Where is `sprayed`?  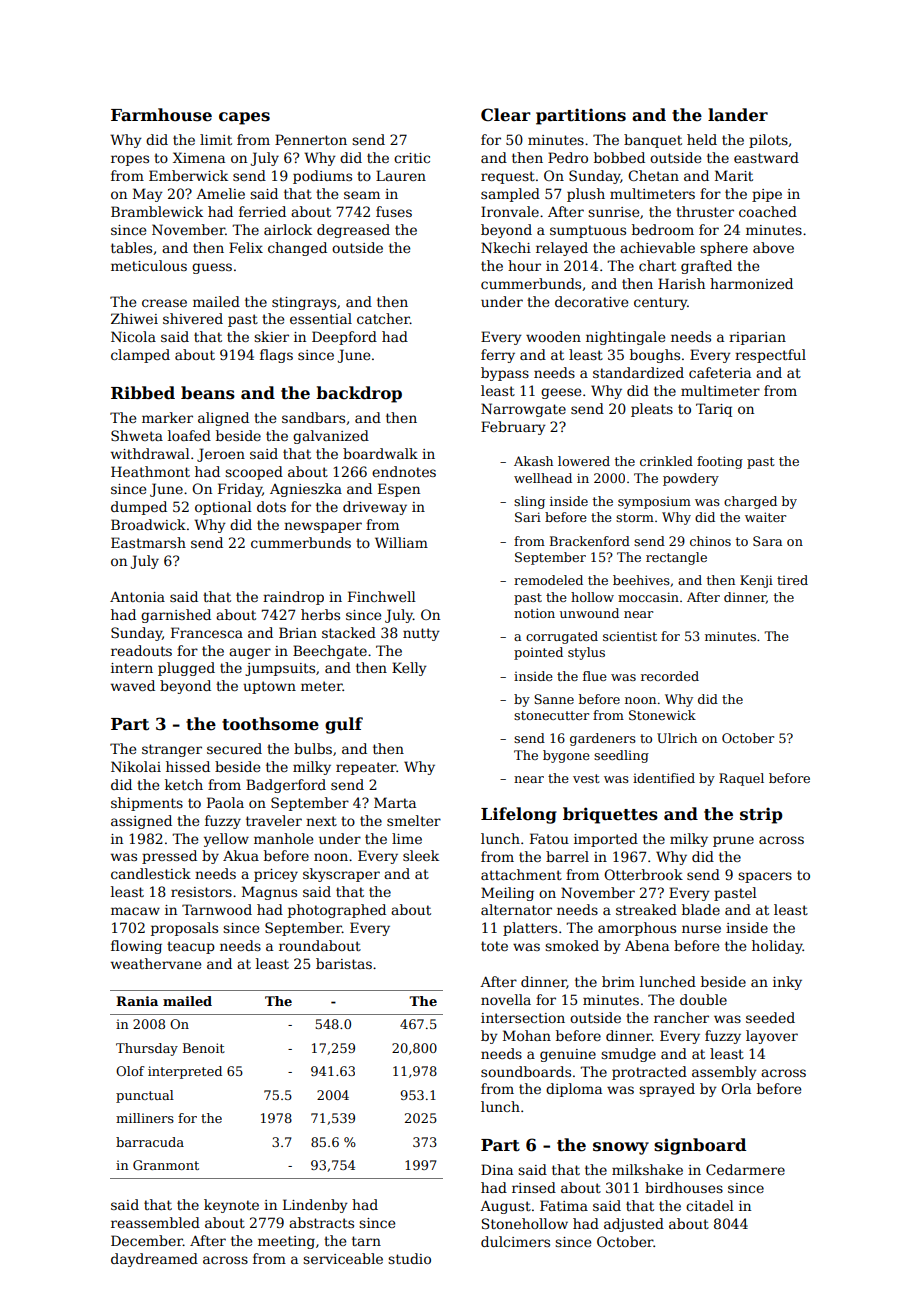 sprayed is located at coordinates (667, 1090).
